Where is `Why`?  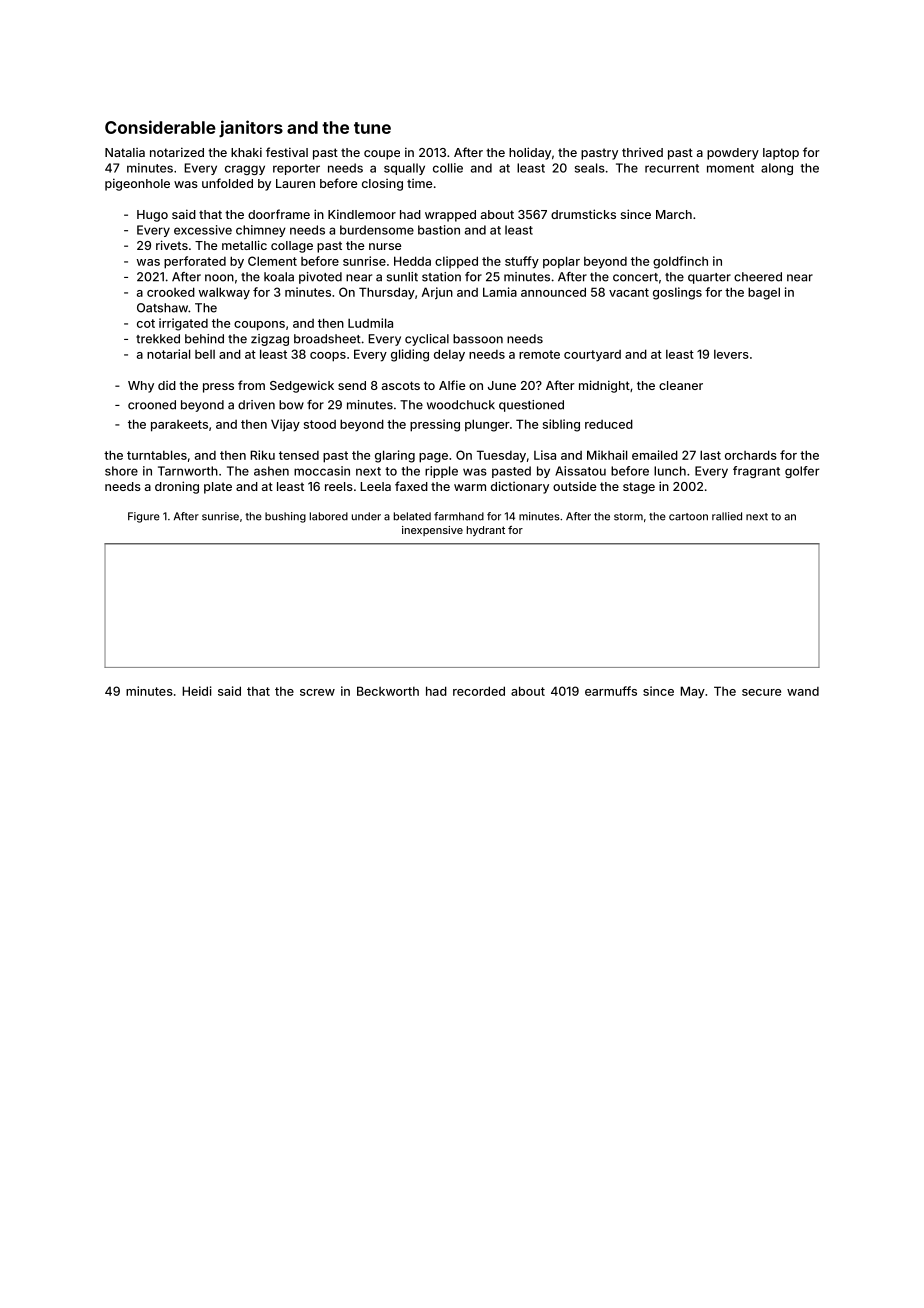 Why is located at coordinates (141, 387).
